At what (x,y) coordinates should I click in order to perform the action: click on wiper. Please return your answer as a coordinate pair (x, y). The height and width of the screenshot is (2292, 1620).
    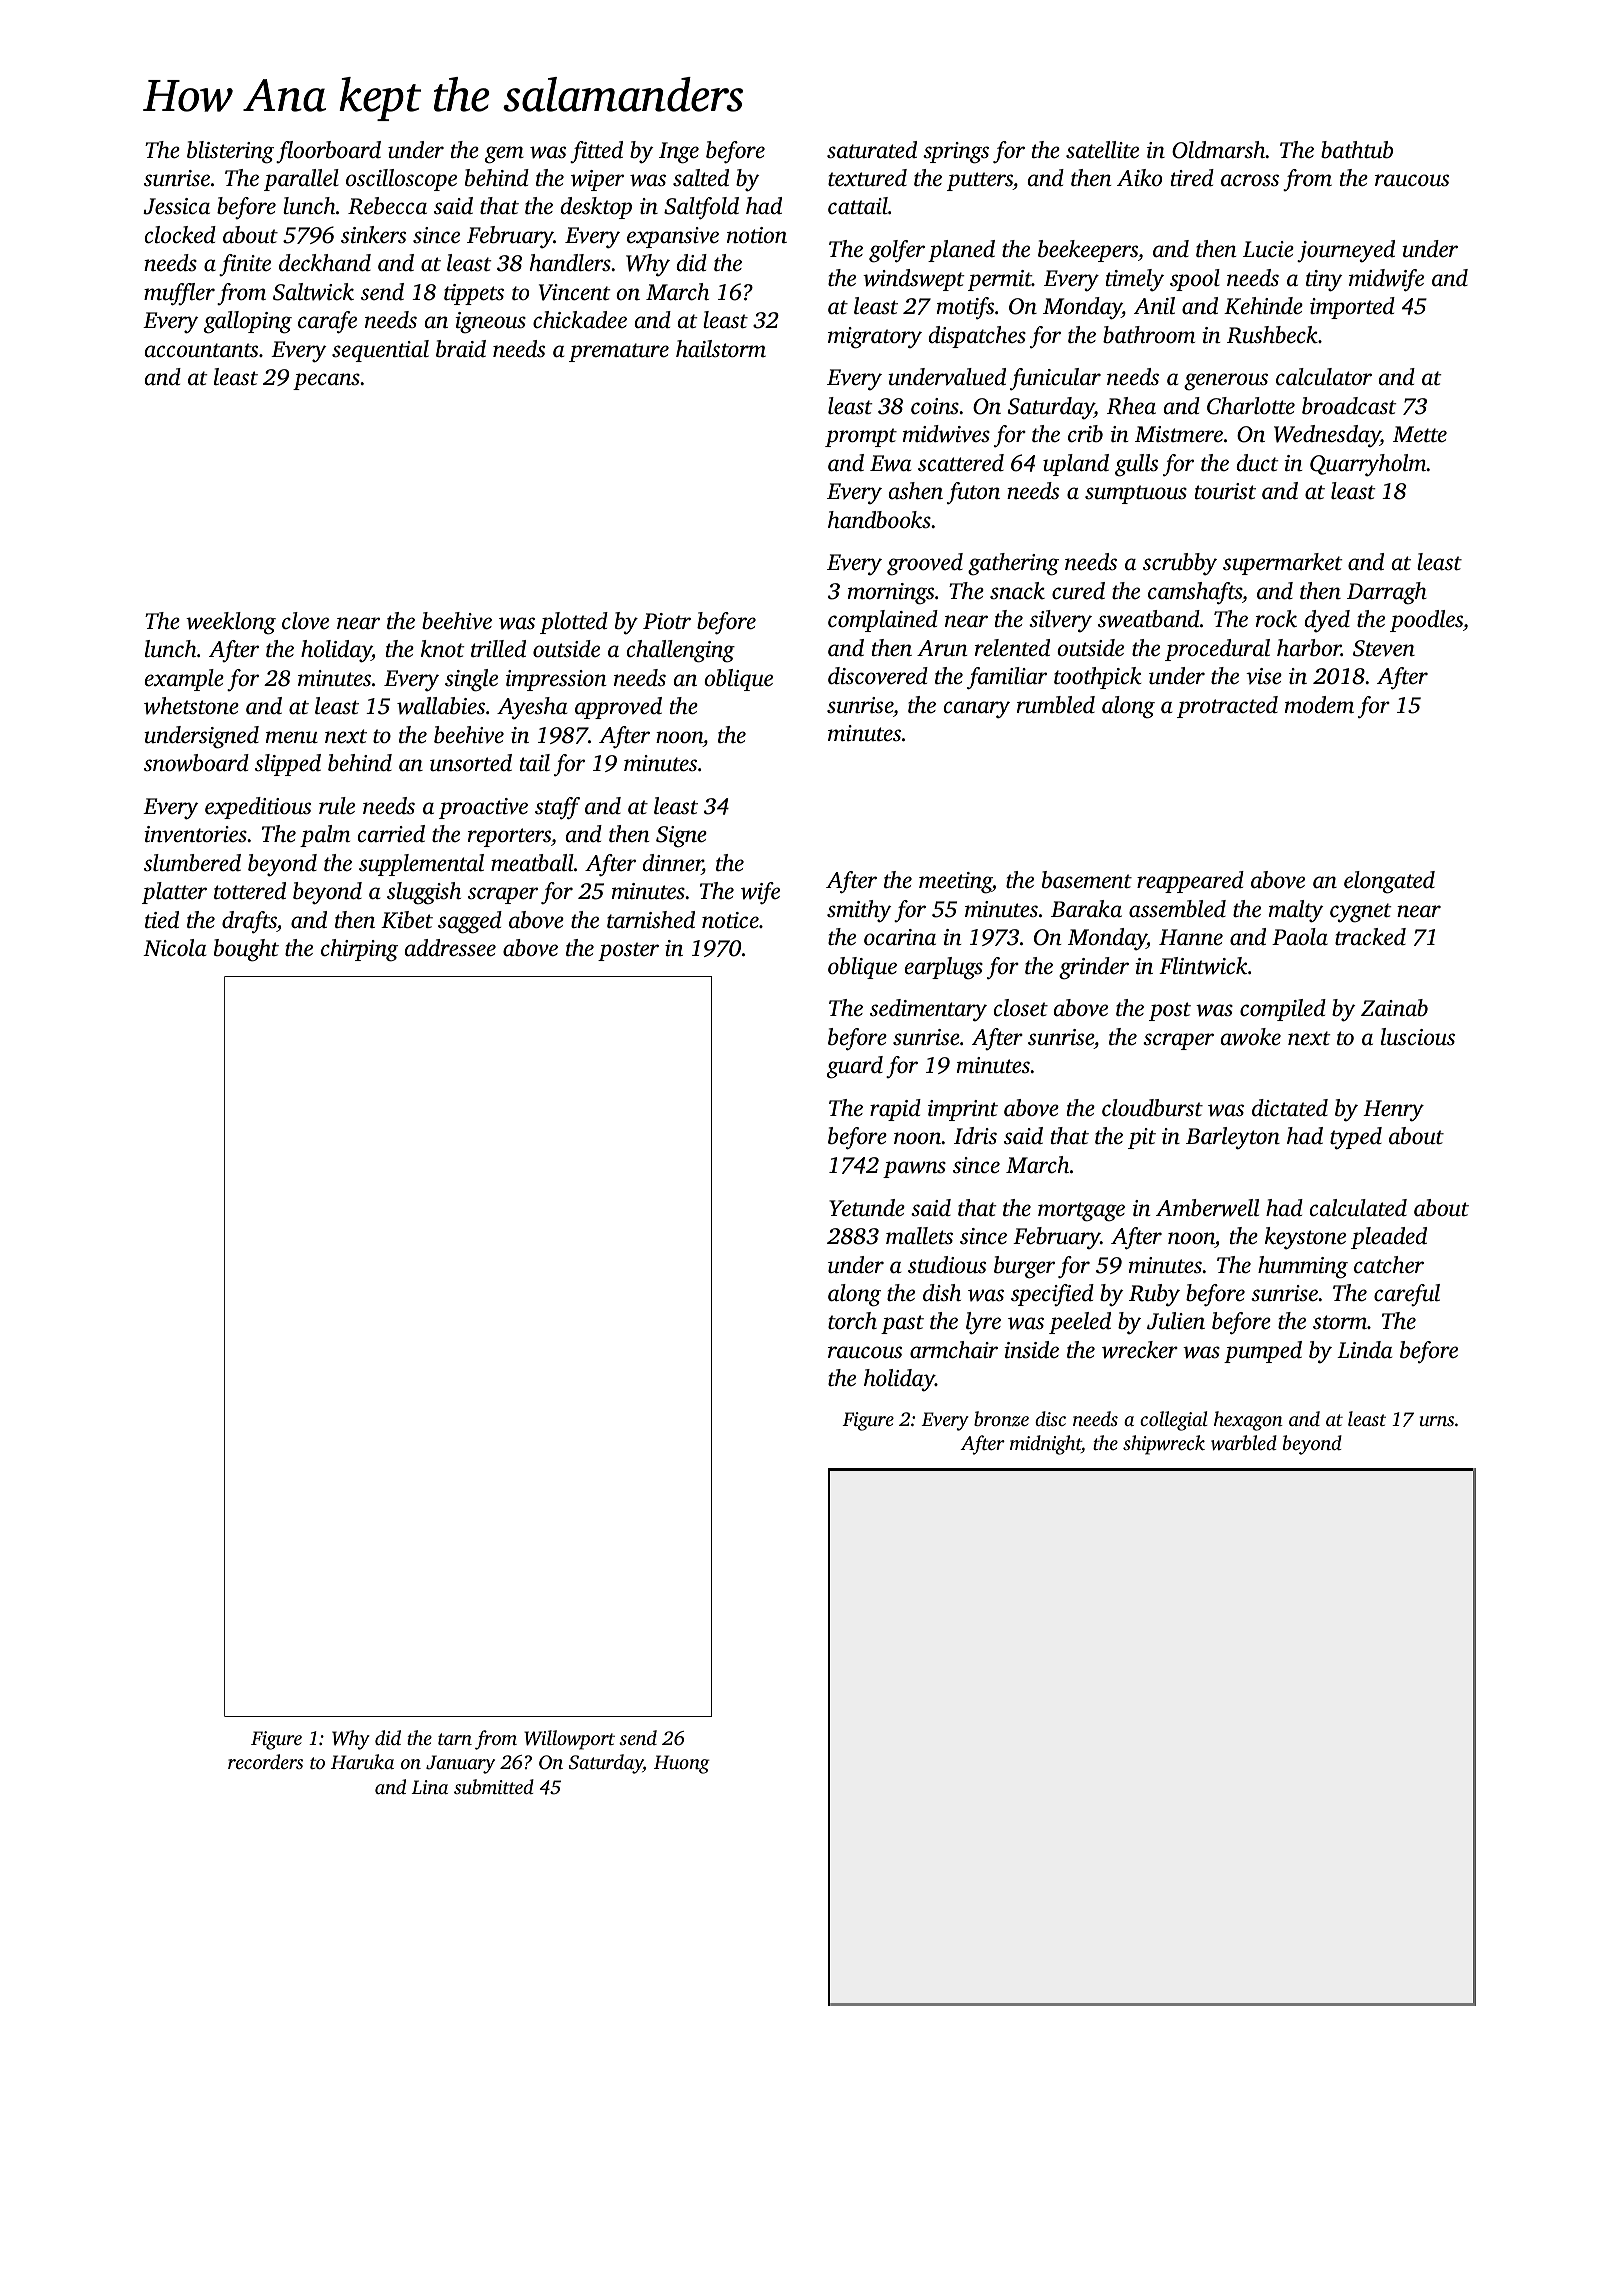
    Looking at the image, I should click on (597, 180).
